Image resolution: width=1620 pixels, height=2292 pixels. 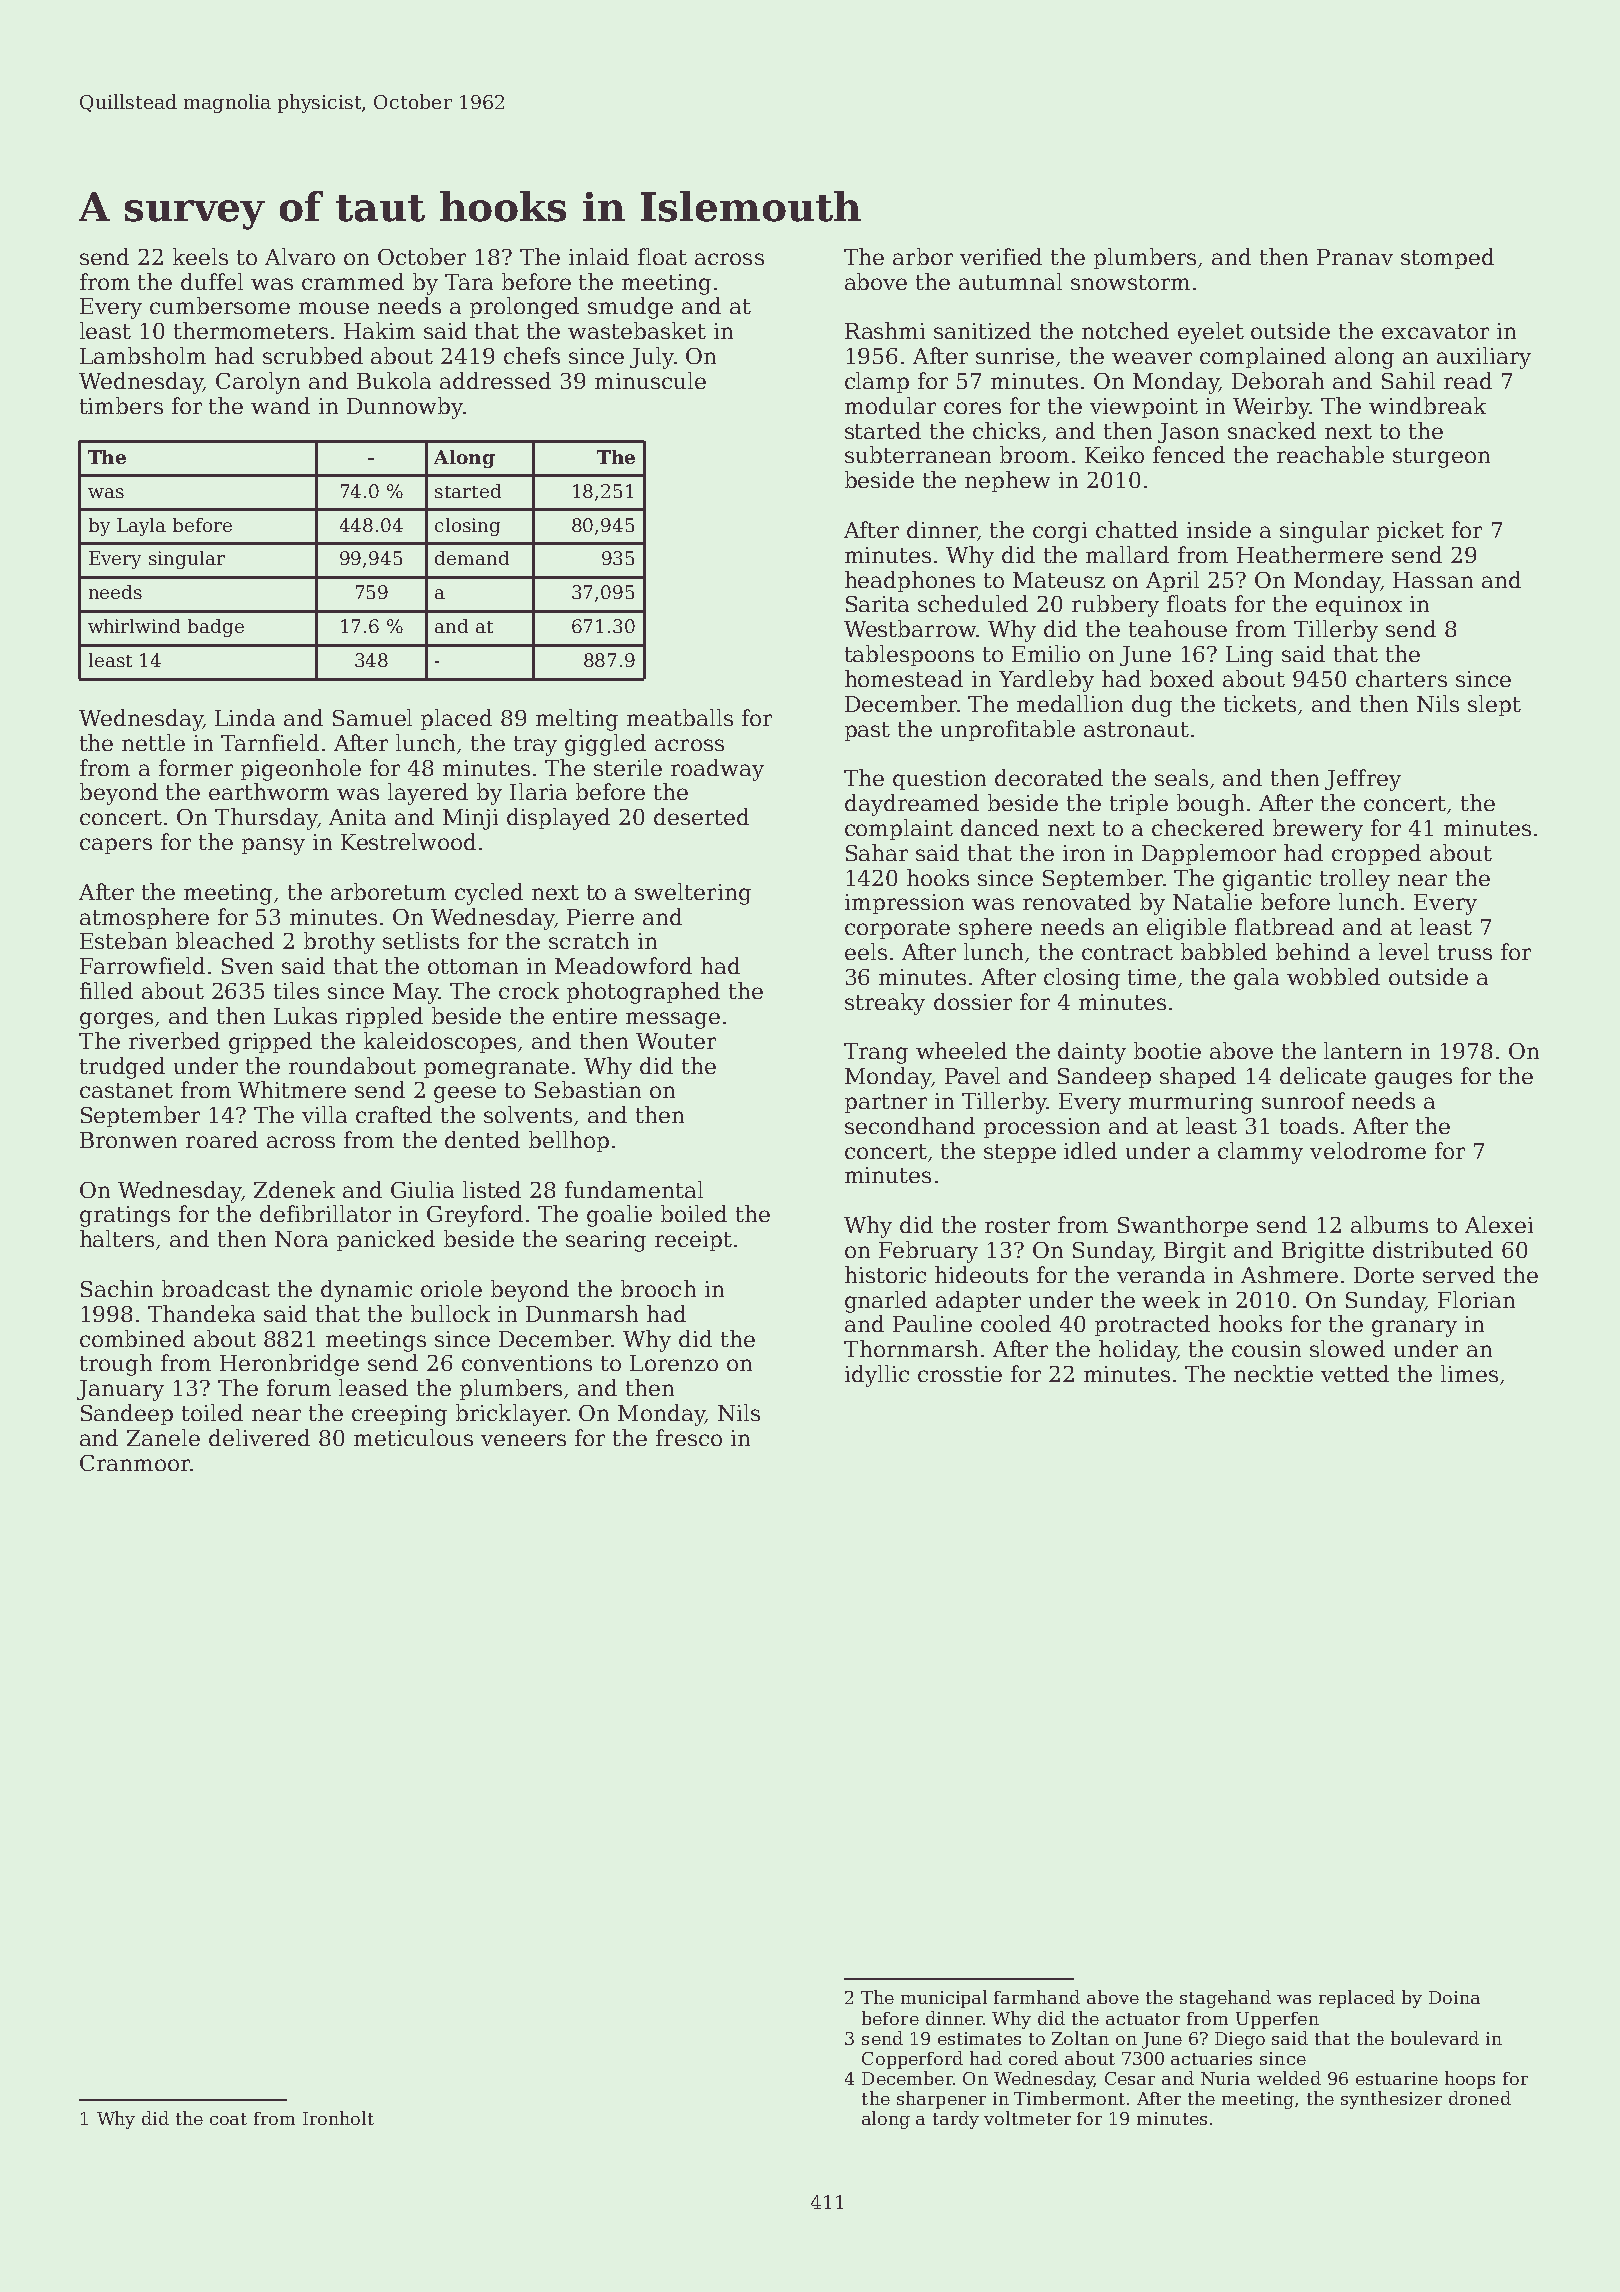 I want to click on coat, so click(x=228, y=2119).
